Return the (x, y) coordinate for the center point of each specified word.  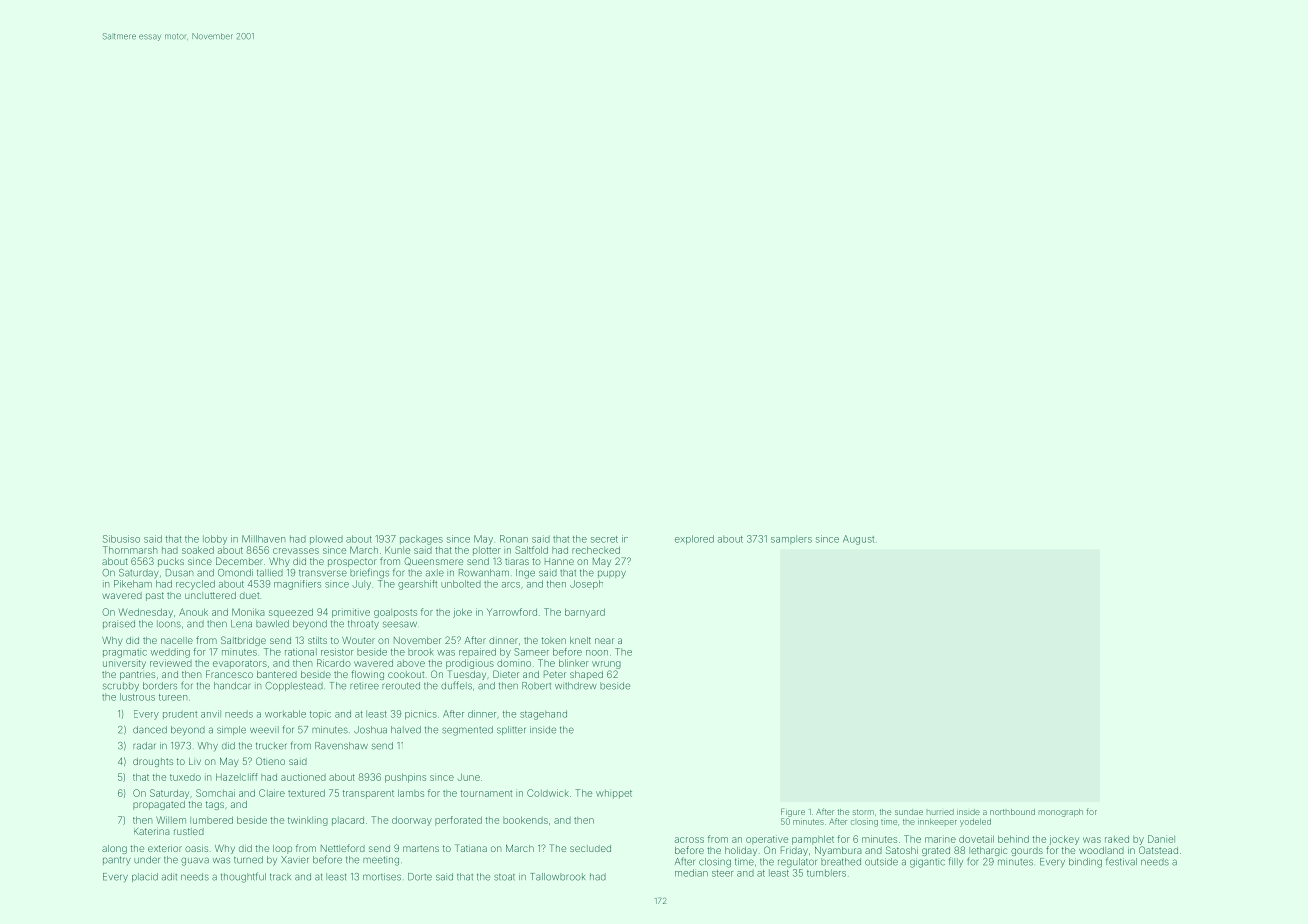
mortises (382, 877)
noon (597, 653)
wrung (606, 665)
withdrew (576, 686)
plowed (326, 539)
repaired (477, 652)
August (858, 540)
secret (604, 539)
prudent (180, 714)
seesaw (400, 624)
